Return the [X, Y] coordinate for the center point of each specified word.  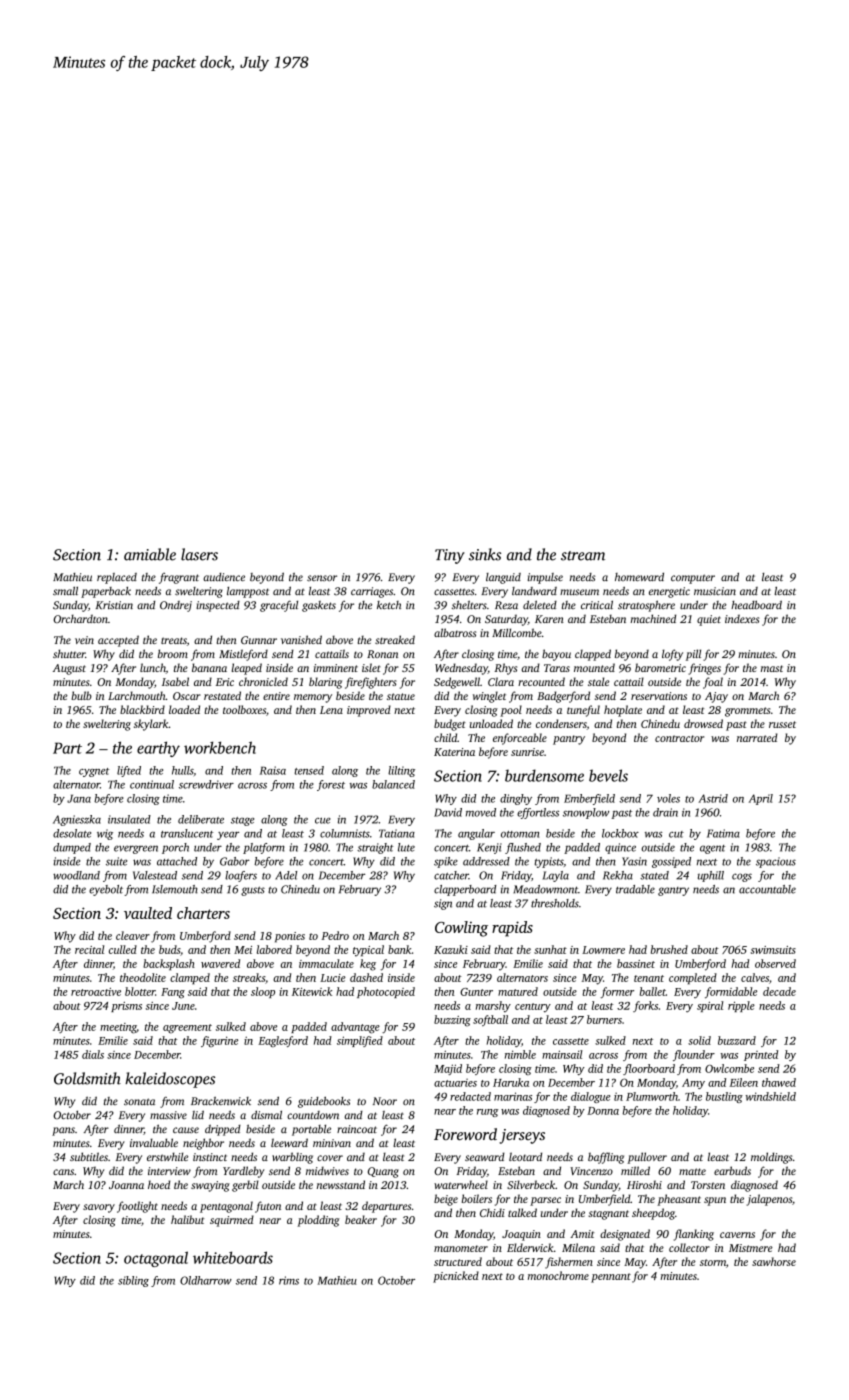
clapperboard [465, 890]
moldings [771, 1158]
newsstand [341, 1184]
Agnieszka [77, 820]
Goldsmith [87, 1078]
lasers [199, 554]
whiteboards [233, 1257]
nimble [520, 1054]
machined [653, 618]
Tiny [450, 556]
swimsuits [773, 950]
